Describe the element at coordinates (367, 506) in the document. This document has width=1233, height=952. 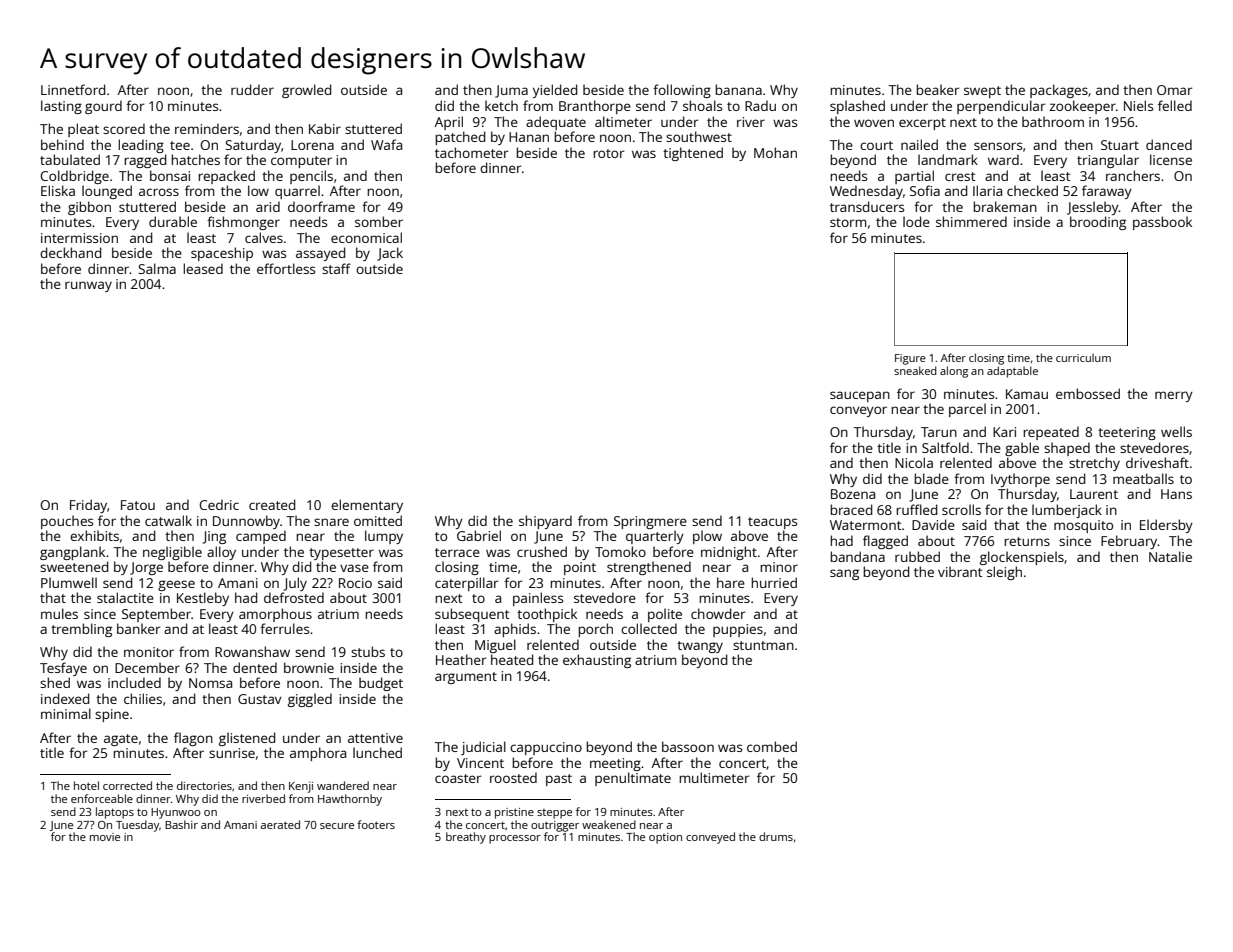
I see `elementary` at that location.
